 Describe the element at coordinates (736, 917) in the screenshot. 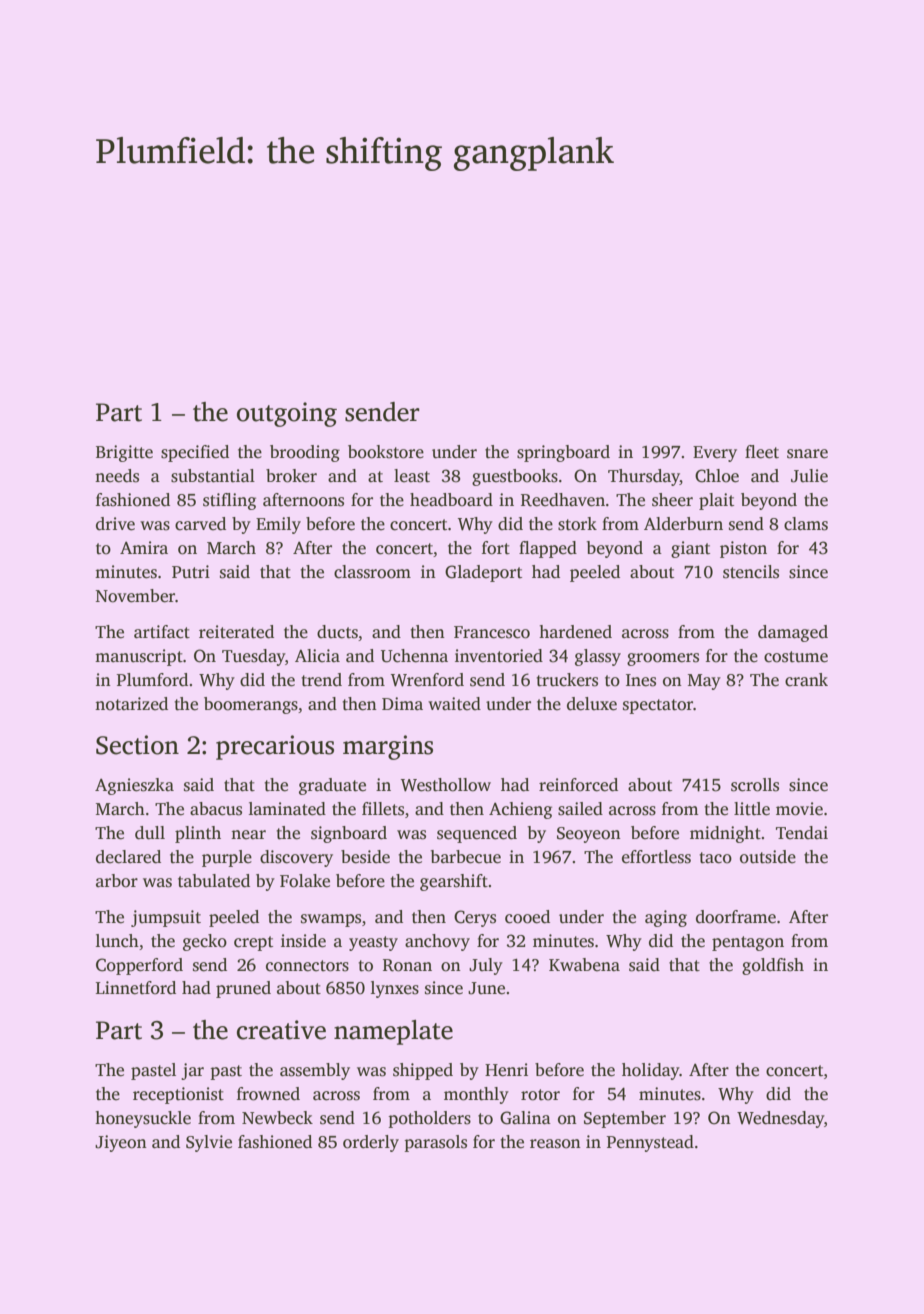

I see `doorframe` at that location.
